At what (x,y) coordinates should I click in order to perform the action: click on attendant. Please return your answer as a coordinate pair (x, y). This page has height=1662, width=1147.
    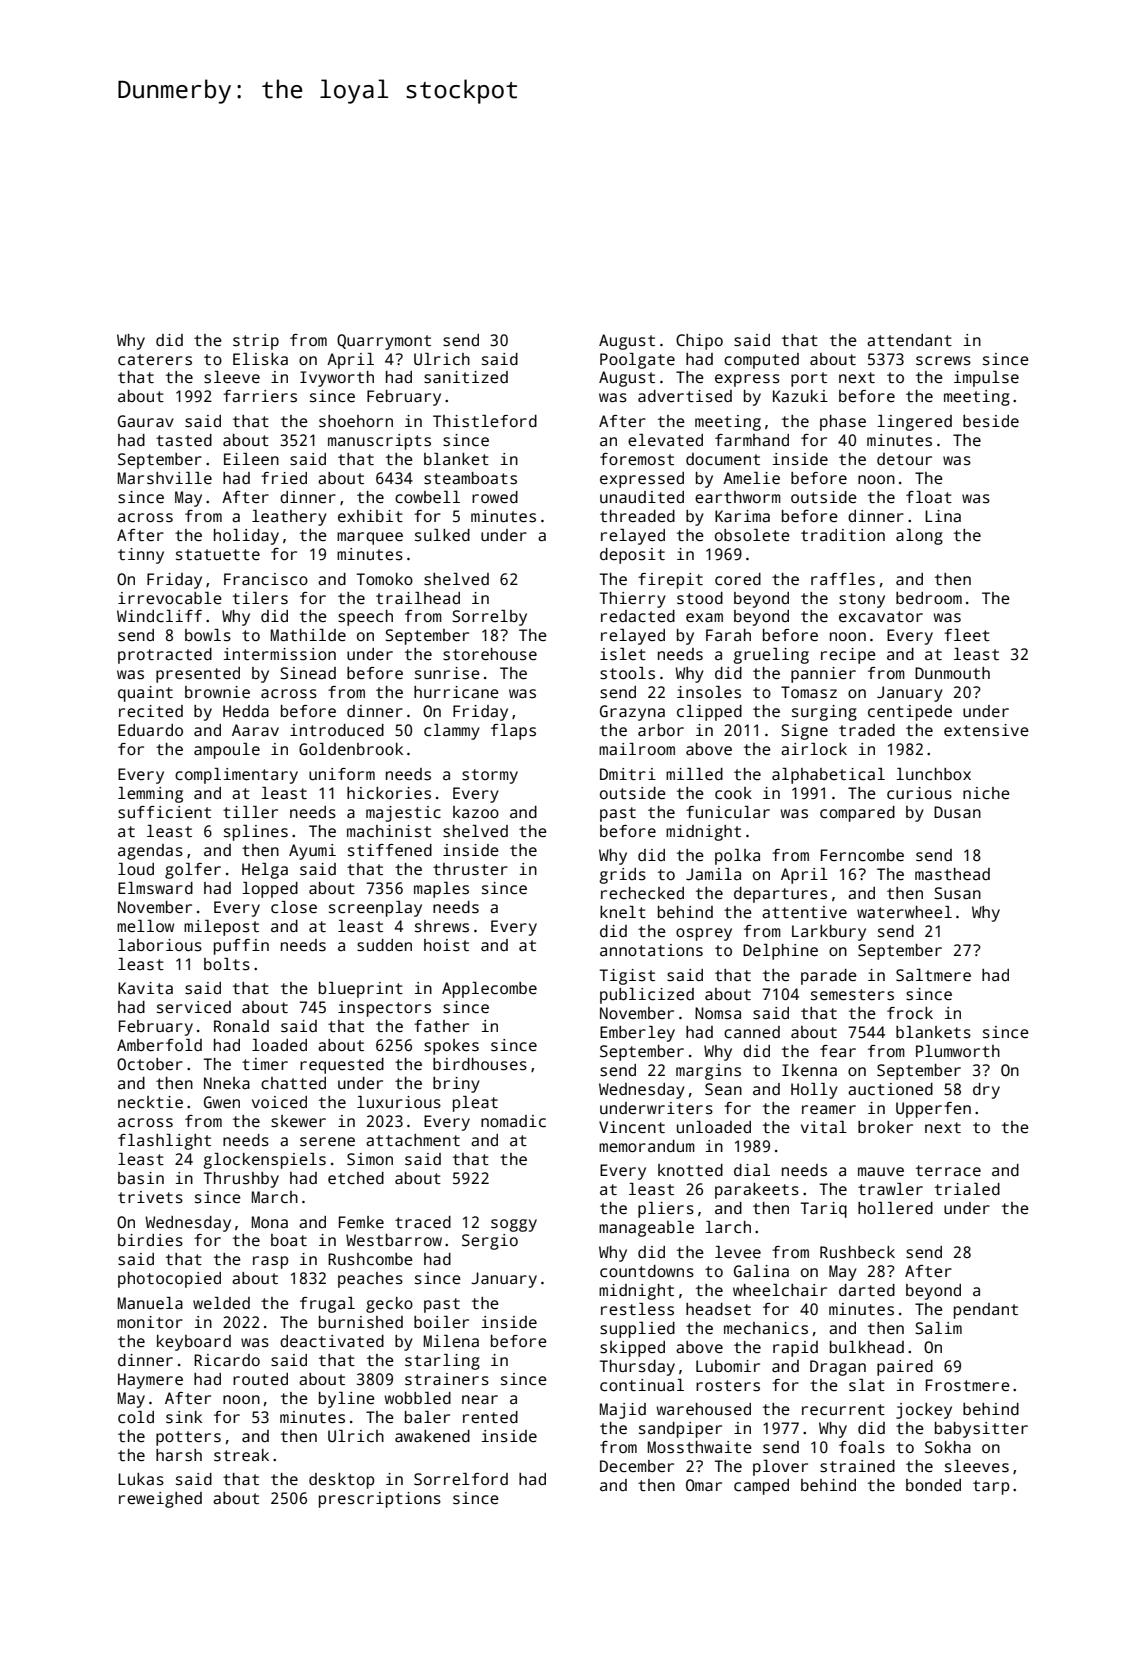
    Looking at the image, I should click on (909, 340).
